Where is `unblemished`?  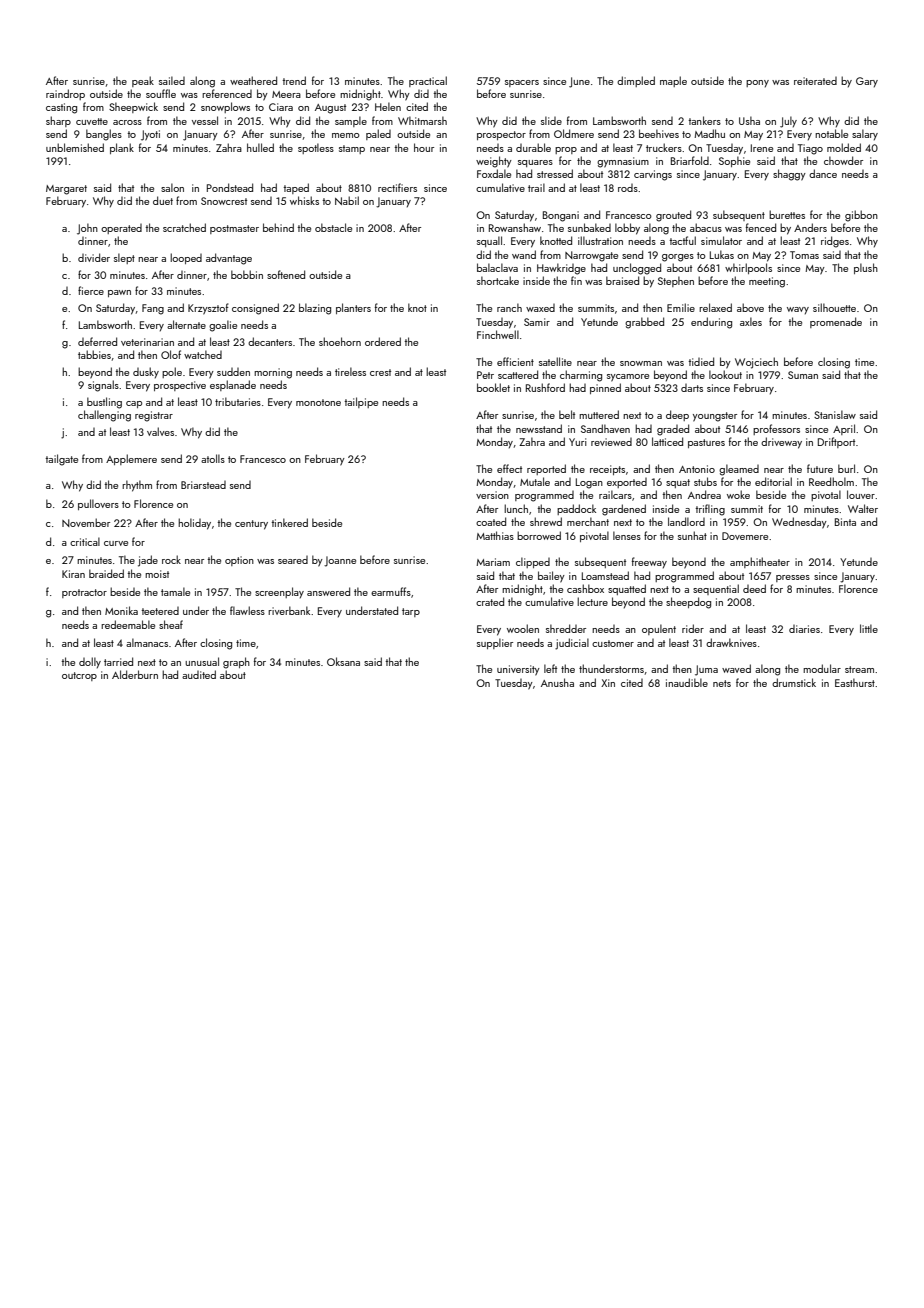
unblemished is located at coordinates (75, 147).
